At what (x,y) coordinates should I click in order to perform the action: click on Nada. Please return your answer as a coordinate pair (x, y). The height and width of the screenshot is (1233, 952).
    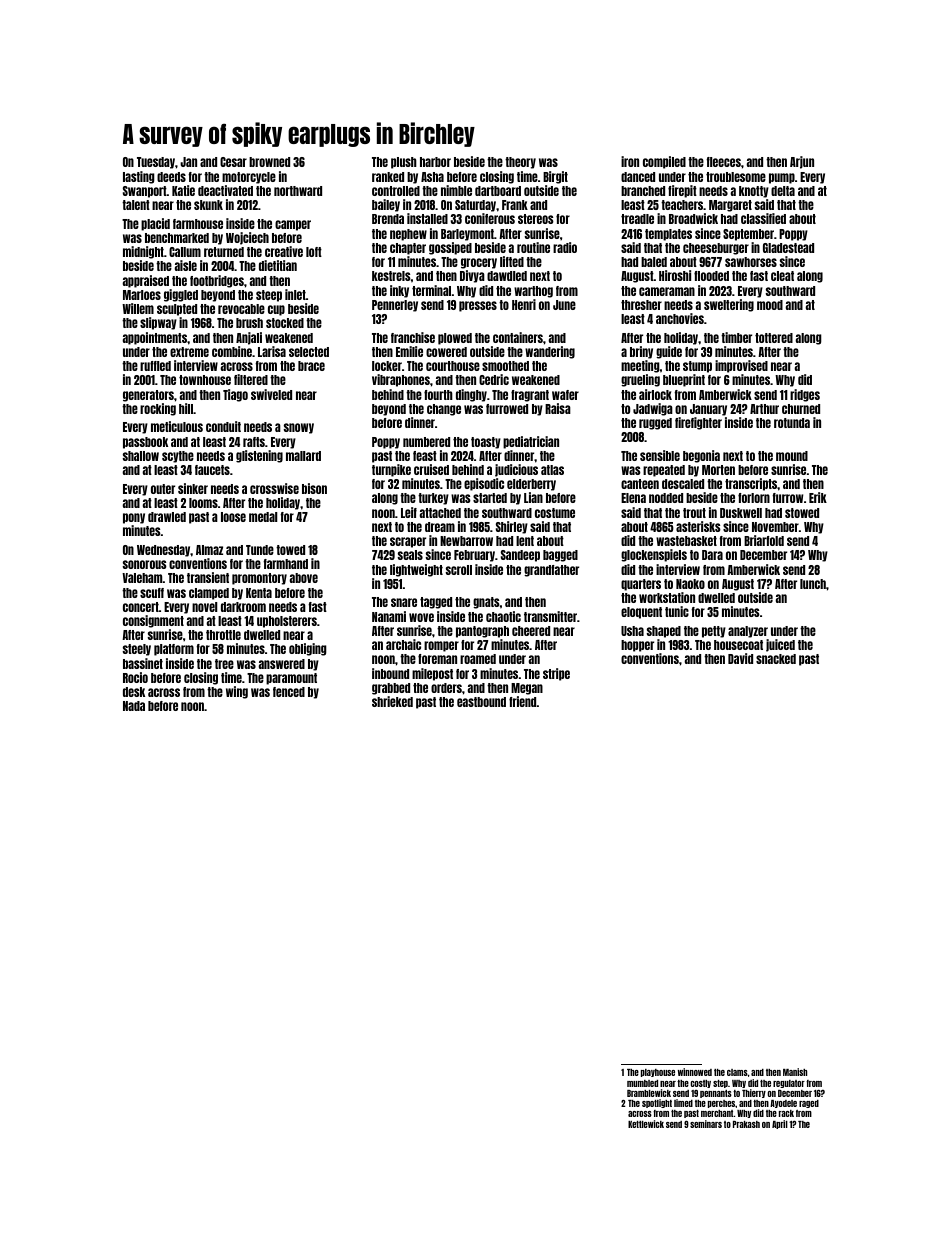
    Looking at the image, I should click on (134, 706).
